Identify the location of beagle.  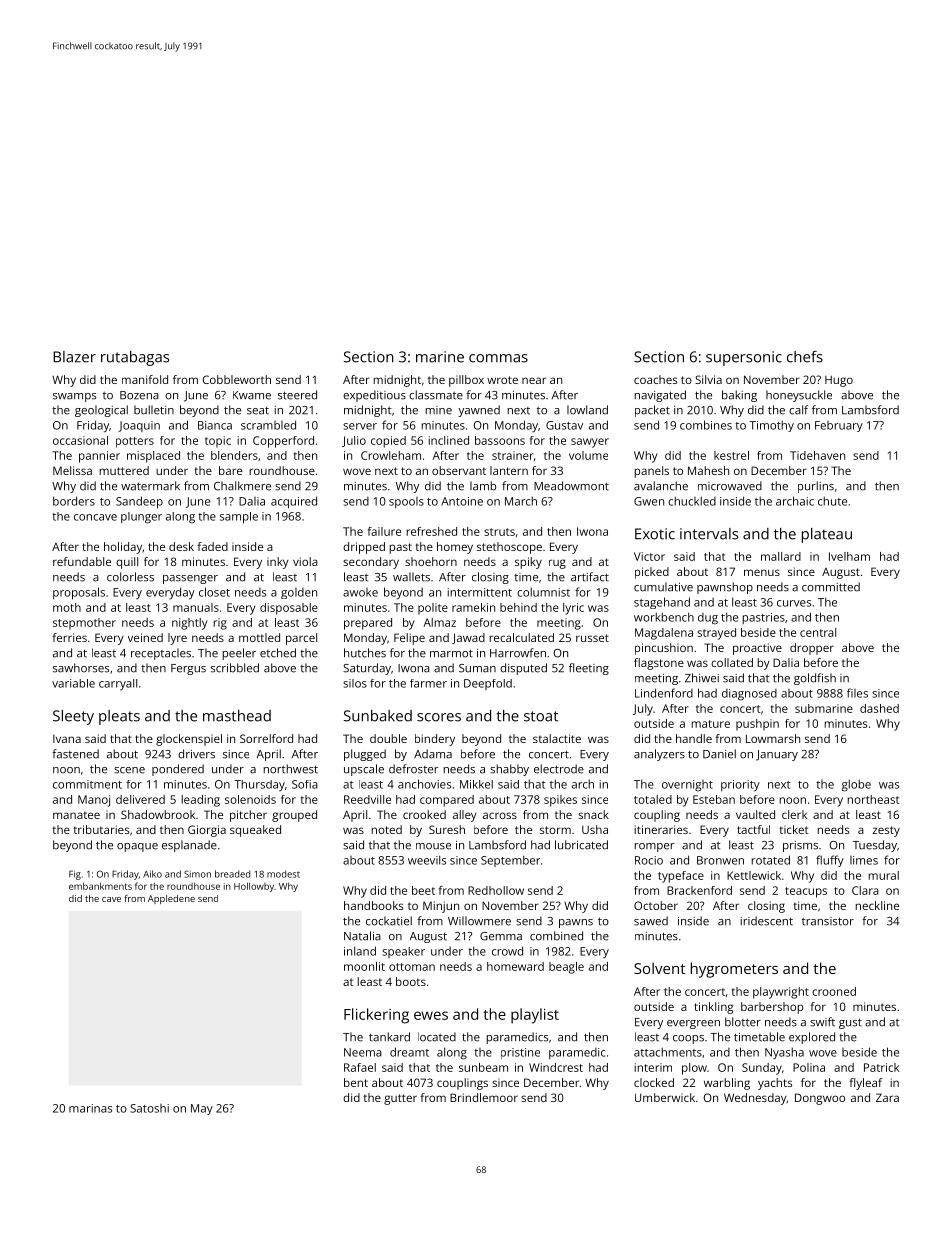
(566, 968).
